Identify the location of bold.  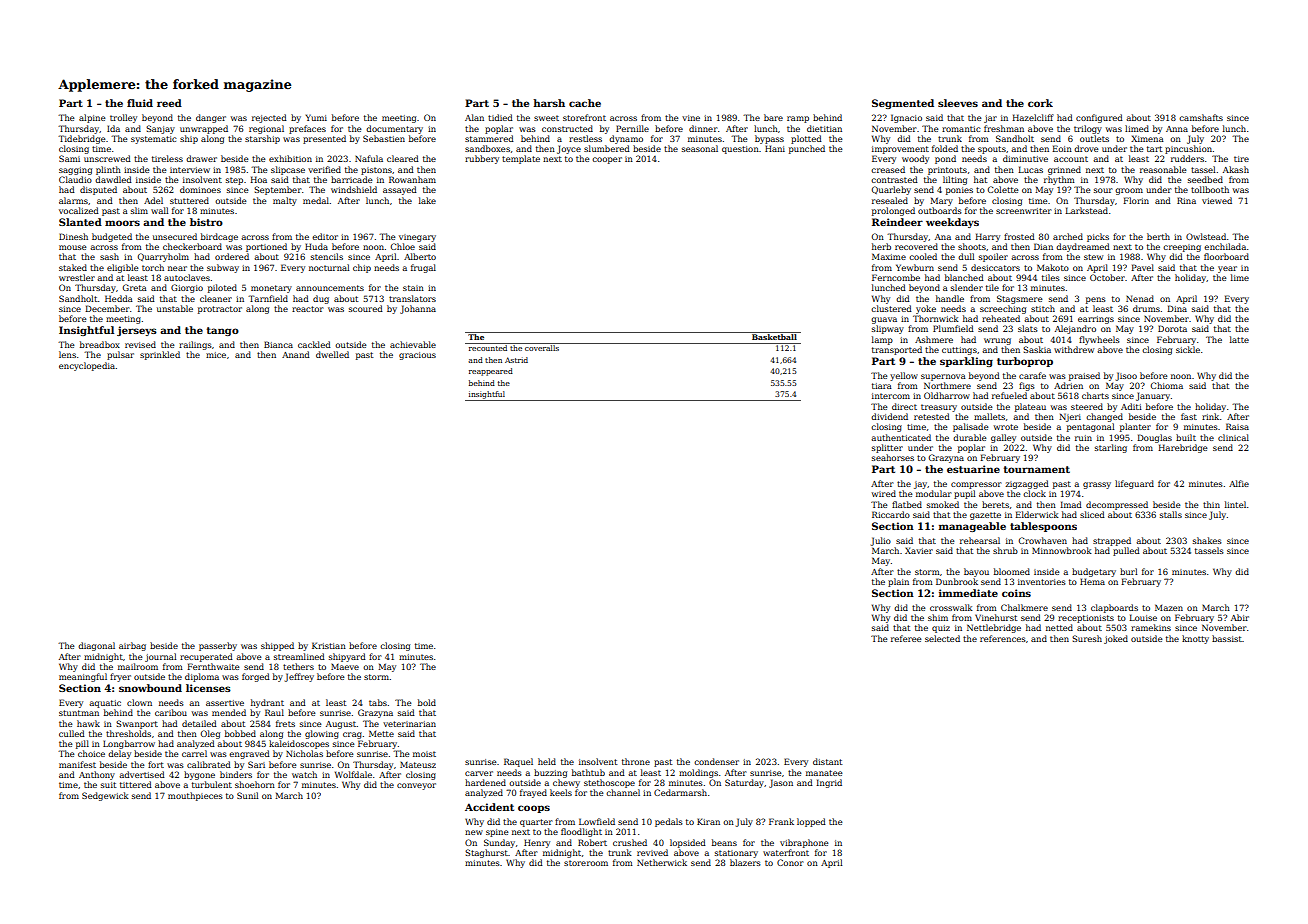
(427, 702).
